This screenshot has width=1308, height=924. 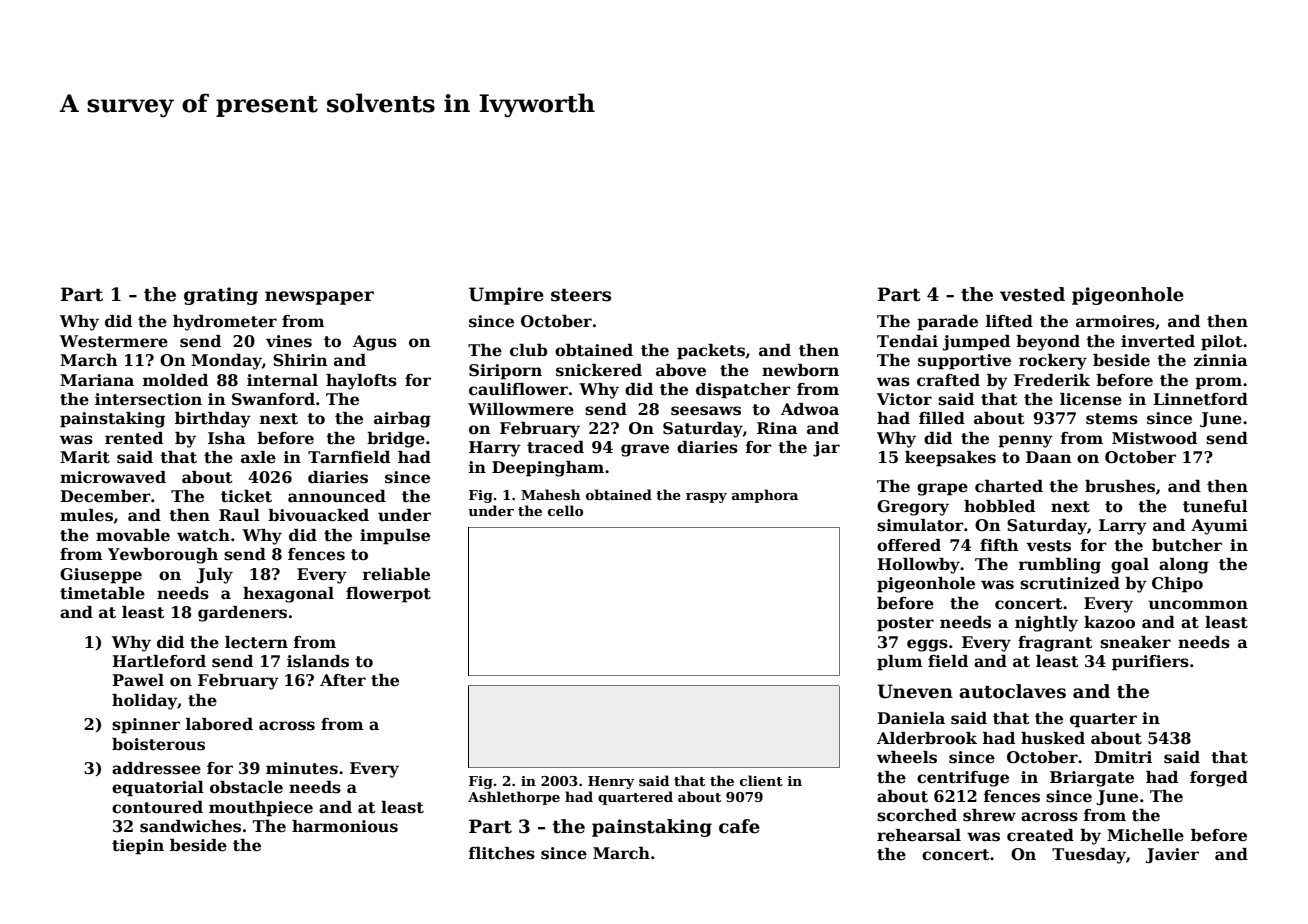 I want to click on above, so click(x=681, y=370).
